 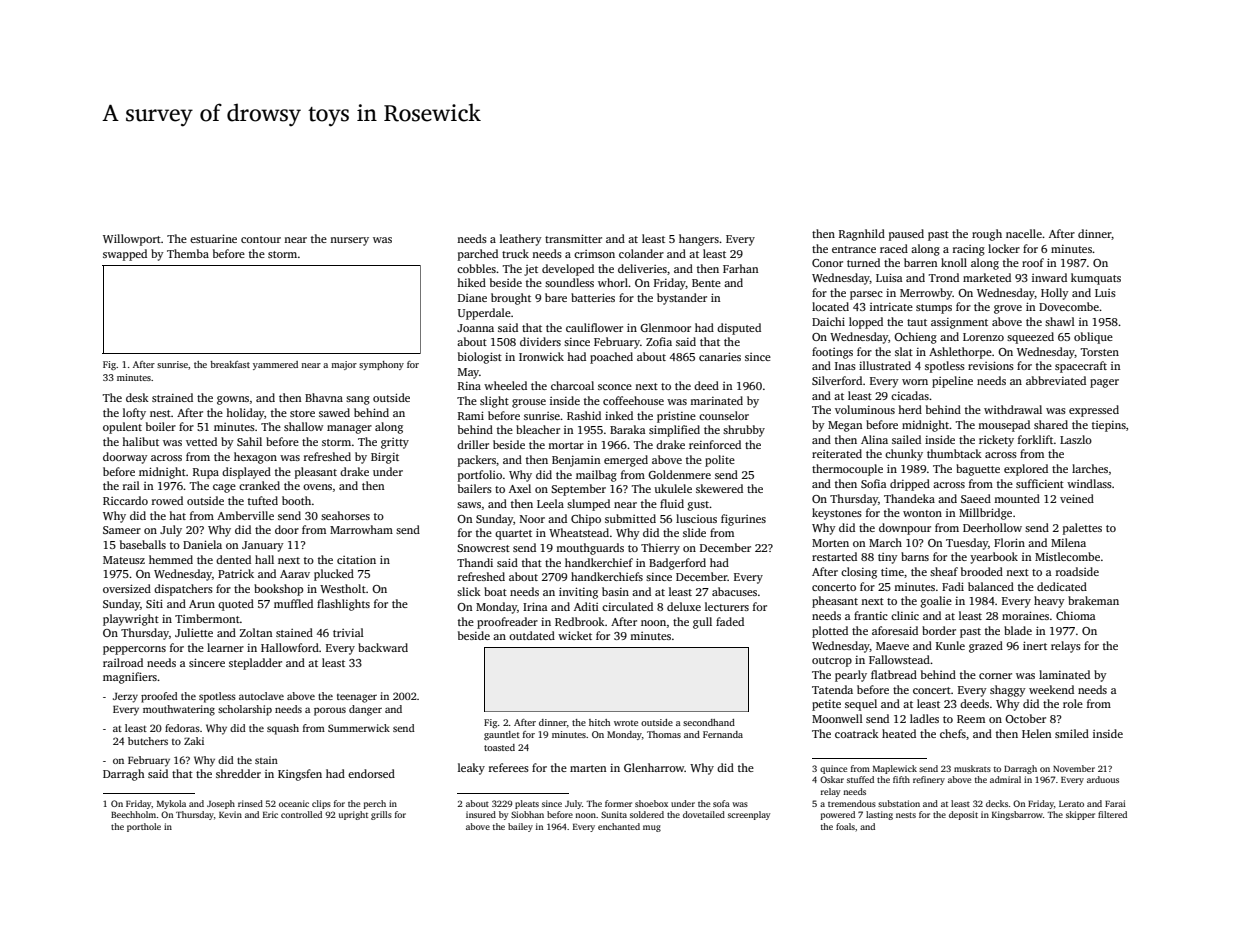 What do you see at coordinates (144, 827) in the image?
I see `porthole` at bounding box center [144, 827].
